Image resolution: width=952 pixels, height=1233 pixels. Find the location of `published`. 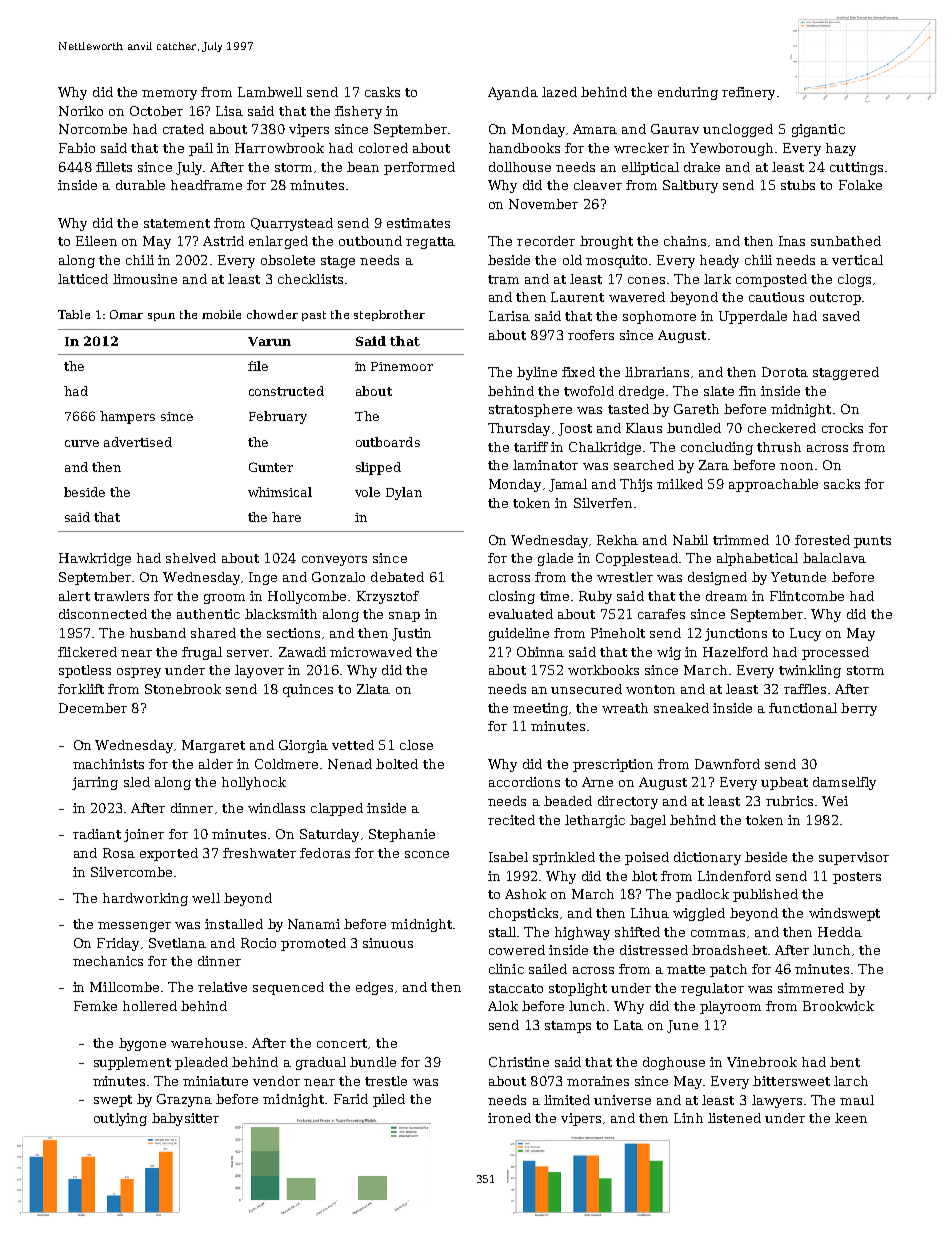

published is located at coordinates (765, 895).
